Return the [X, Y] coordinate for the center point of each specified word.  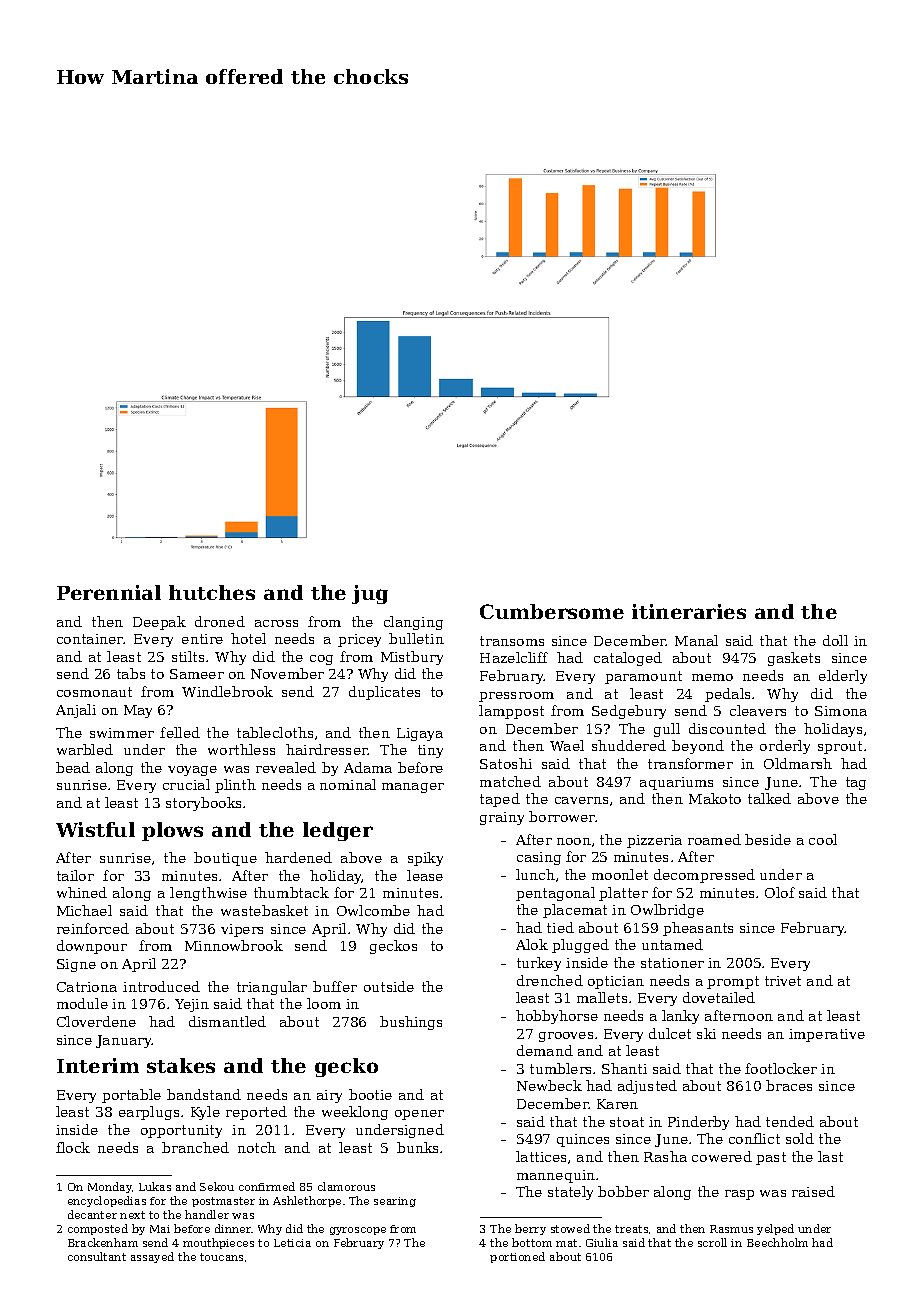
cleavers [758, 710]
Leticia [292, 1243]
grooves [566, 1037]
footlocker [781, 1068]
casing [539, 858]
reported [256, 1113]
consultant [97, 1256]
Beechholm [777, 1242]
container [90, 639]
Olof [780, 892]
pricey [359, 640]
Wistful [95, 829]
